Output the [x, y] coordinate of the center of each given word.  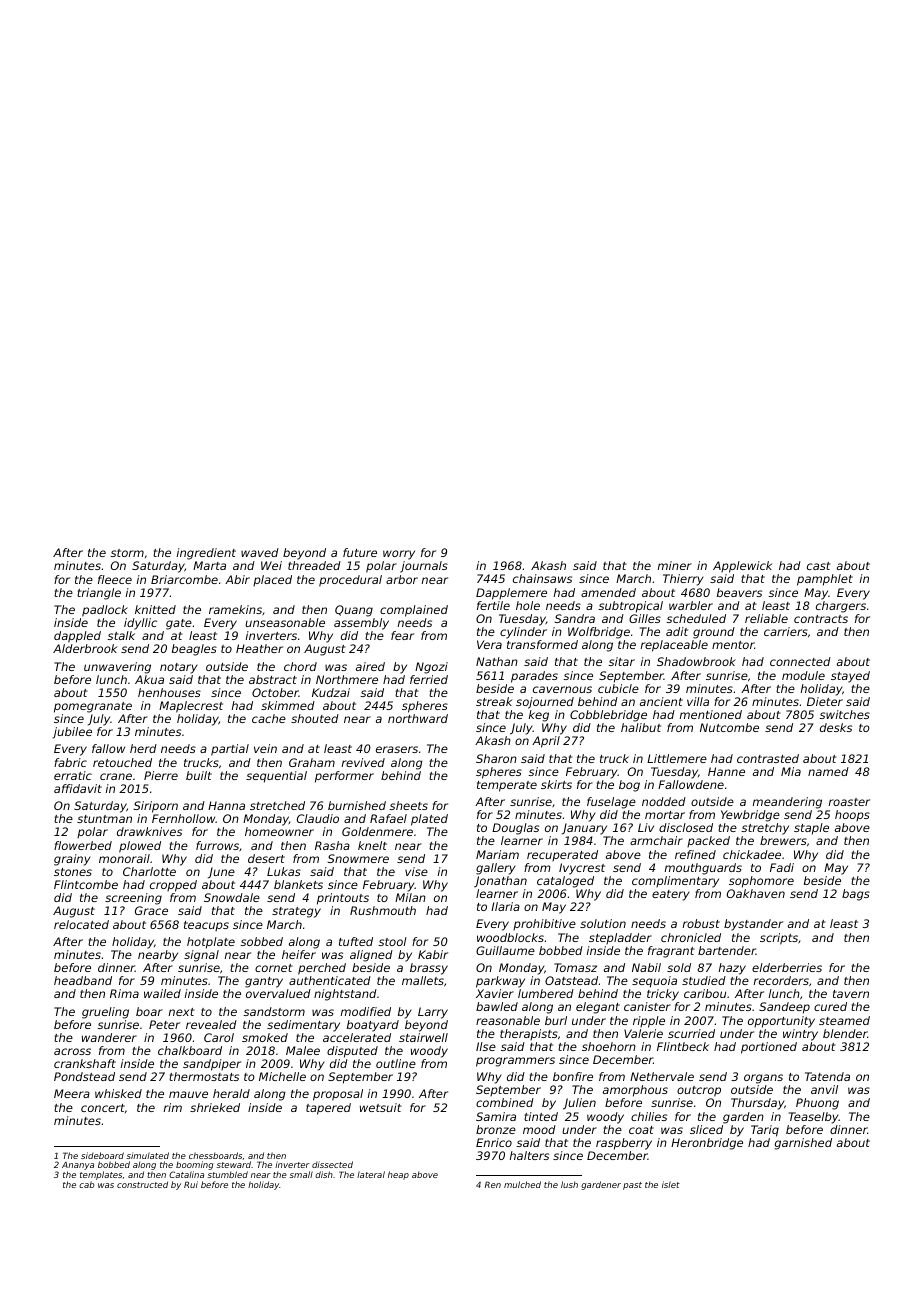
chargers [841, 607]
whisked [118, 1093]
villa [698, 701]
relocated [81, 924]
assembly [361, 624]
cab [86, 1184]
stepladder [620, 938]
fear [402, 635]
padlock [105, 611]
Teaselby [814, 1118]
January [584, 829]
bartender [727, 950]
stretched [277, 805]
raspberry [624, 1144]
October [275, 692]
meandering [787, 803]
